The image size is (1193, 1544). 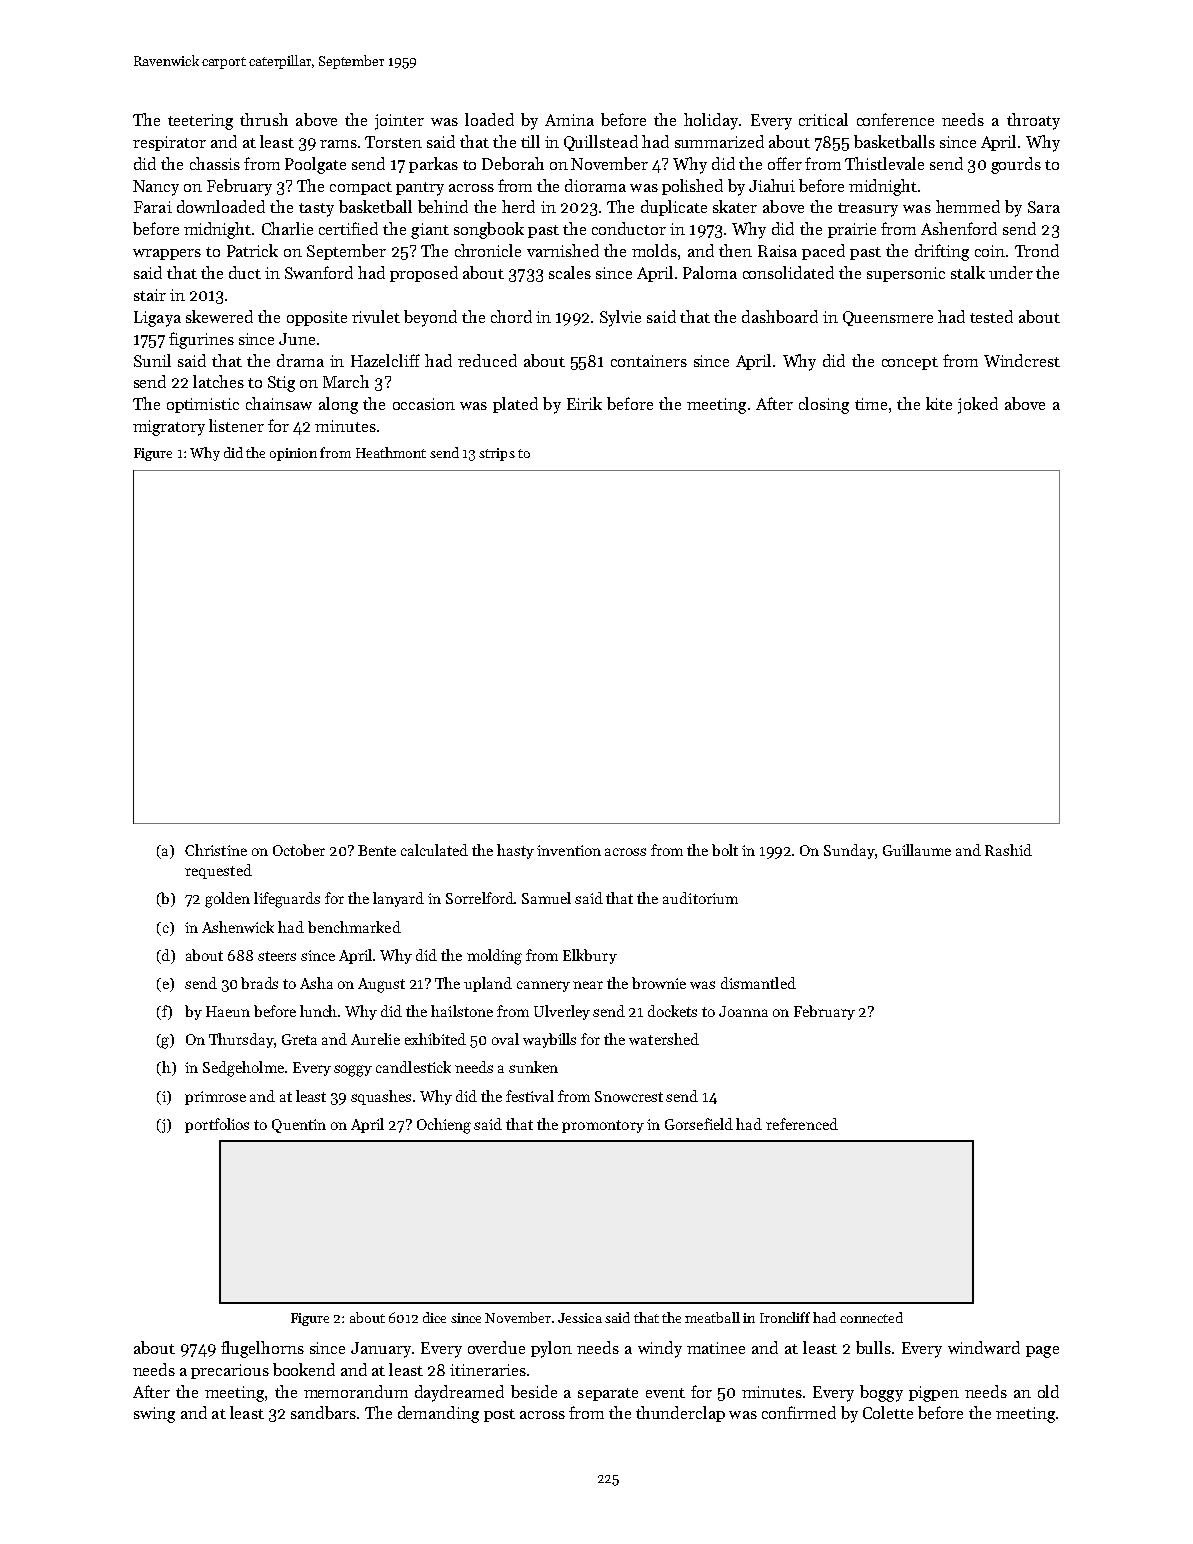 What do you see at coordinates (802, 1124) in the image?
I see `referenced` at bounding box center [802, 1124].
